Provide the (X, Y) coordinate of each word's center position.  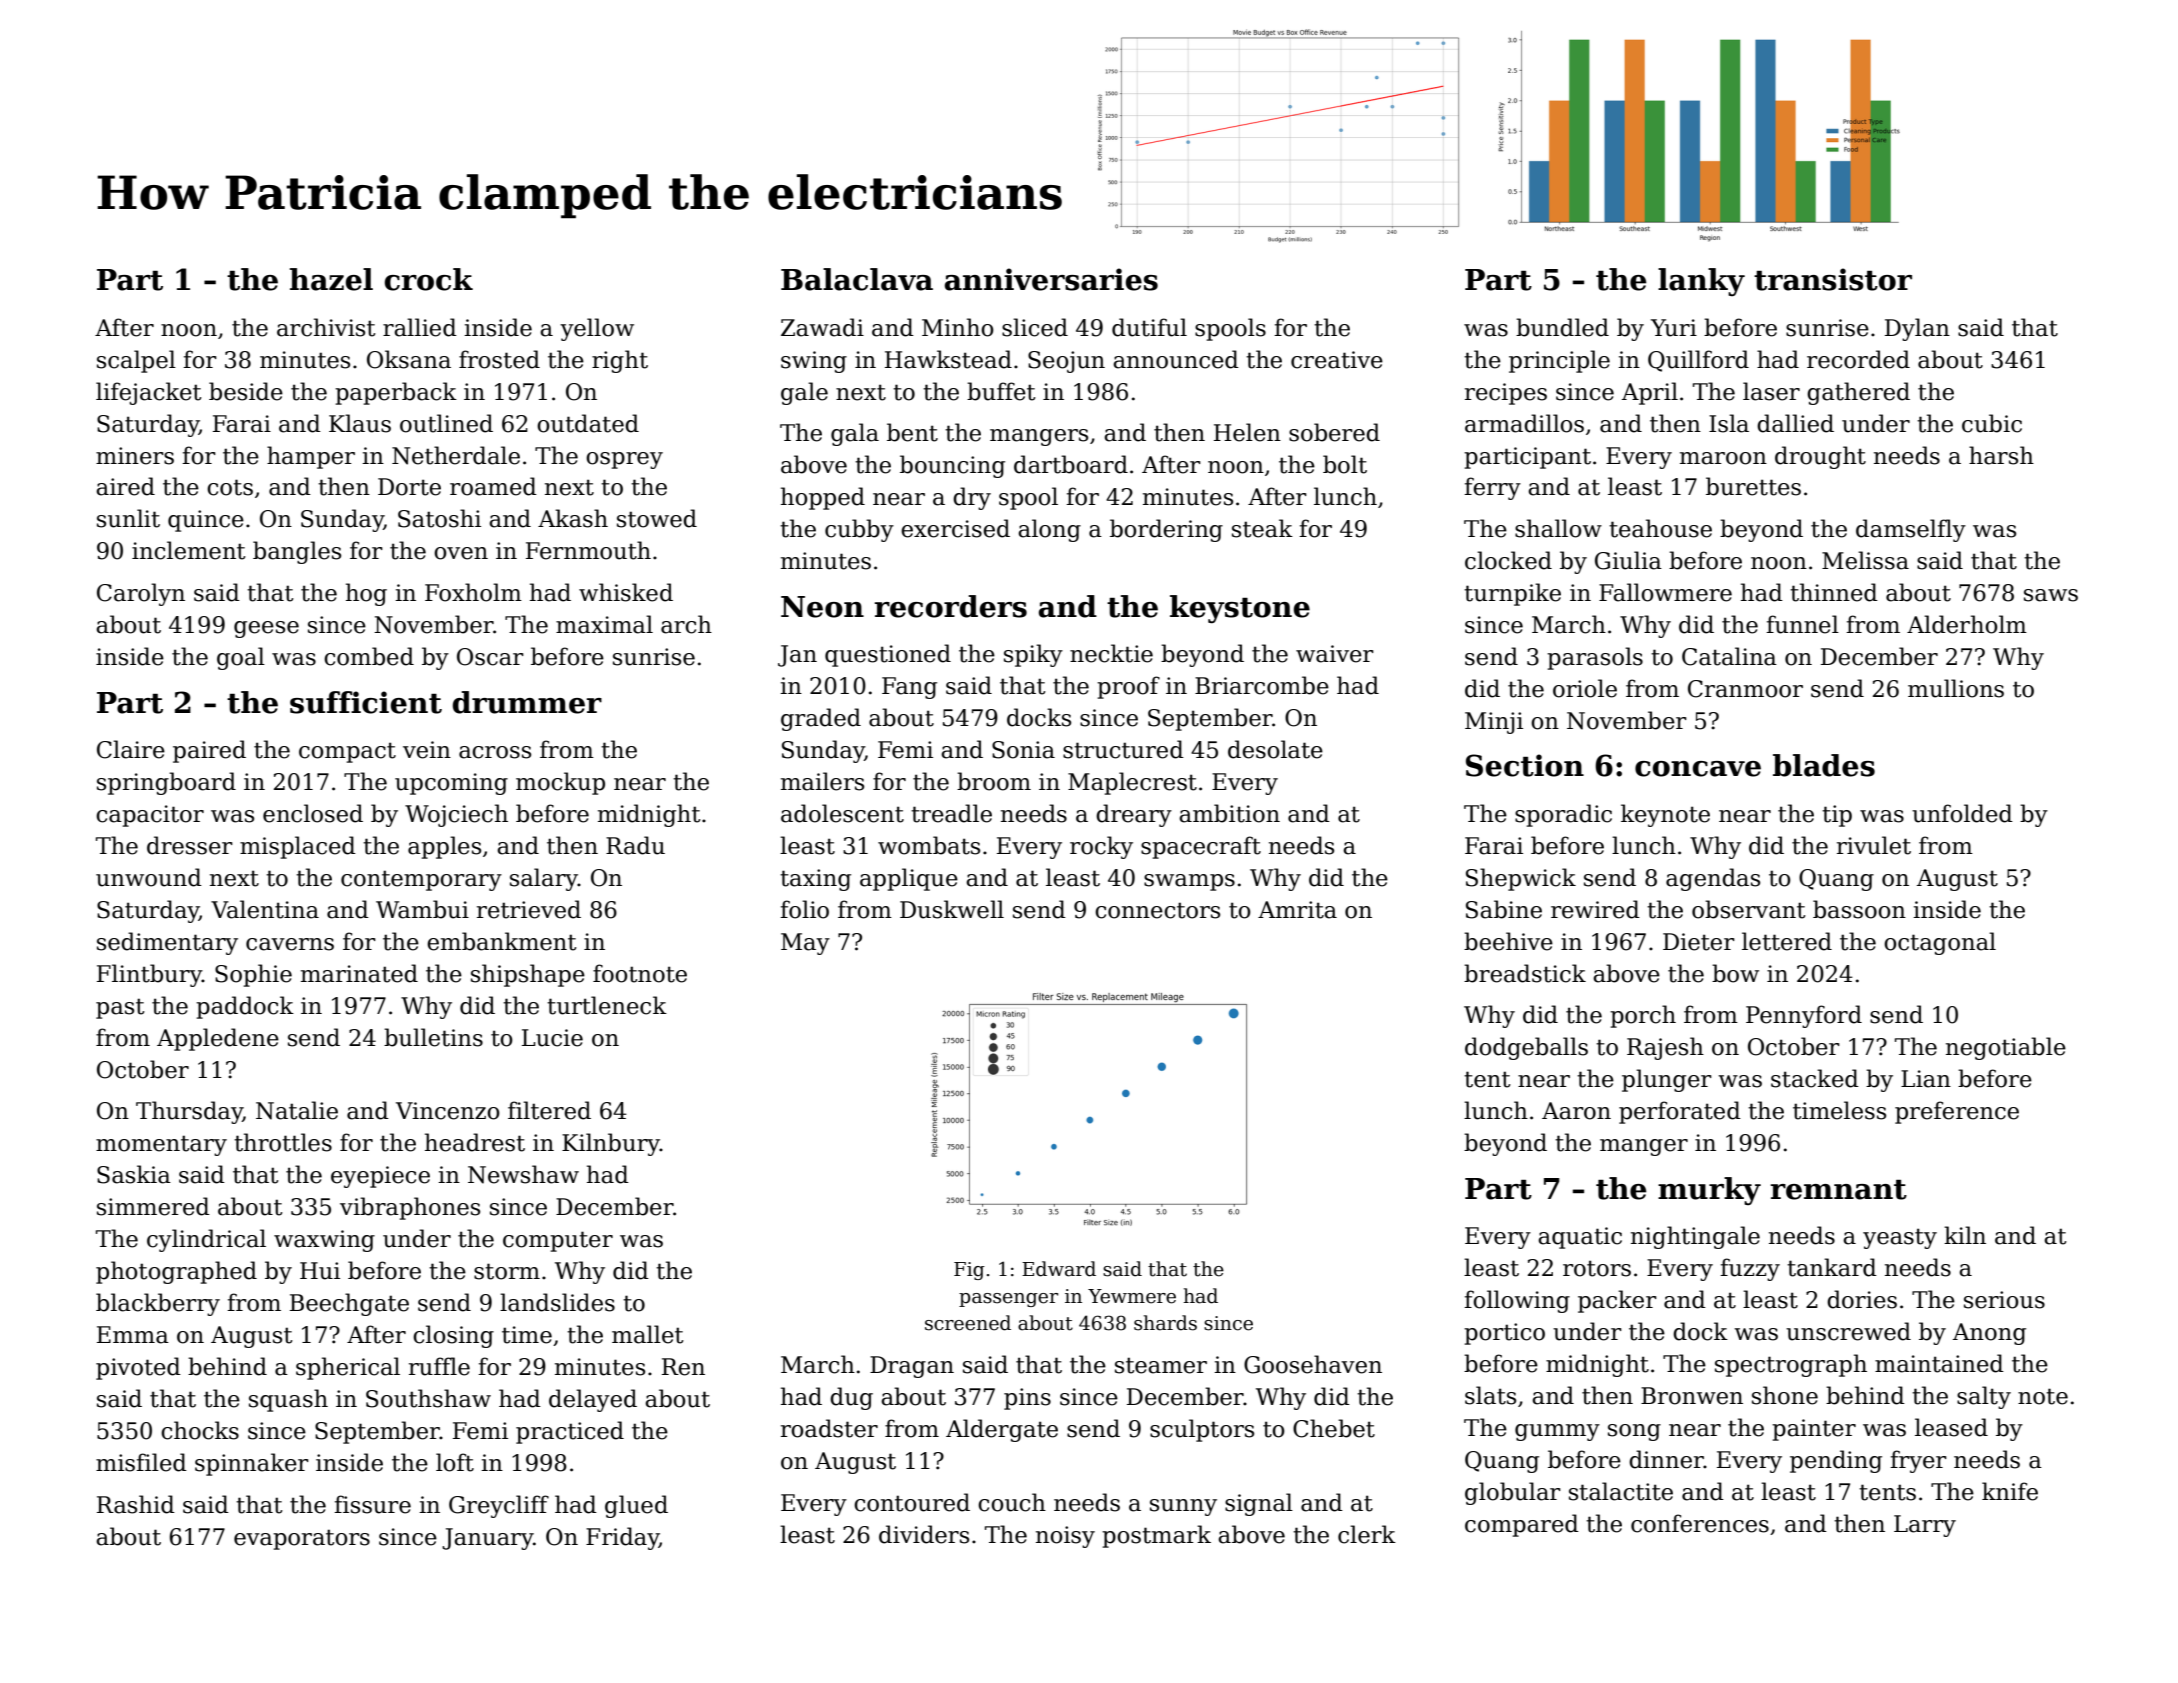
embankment (502, 941)
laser (1771, 391)
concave (1698, 769)
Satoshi (439, 518)
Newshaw (523, 1174)
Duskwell (952, 909)
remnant (1838, 1190)
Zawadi (822, 327)
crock (428, 279)
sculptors (1202, 1430)
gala (855, 434)
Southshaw (428, 1398)
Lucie (552, 1038)
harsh (2001, 455)
